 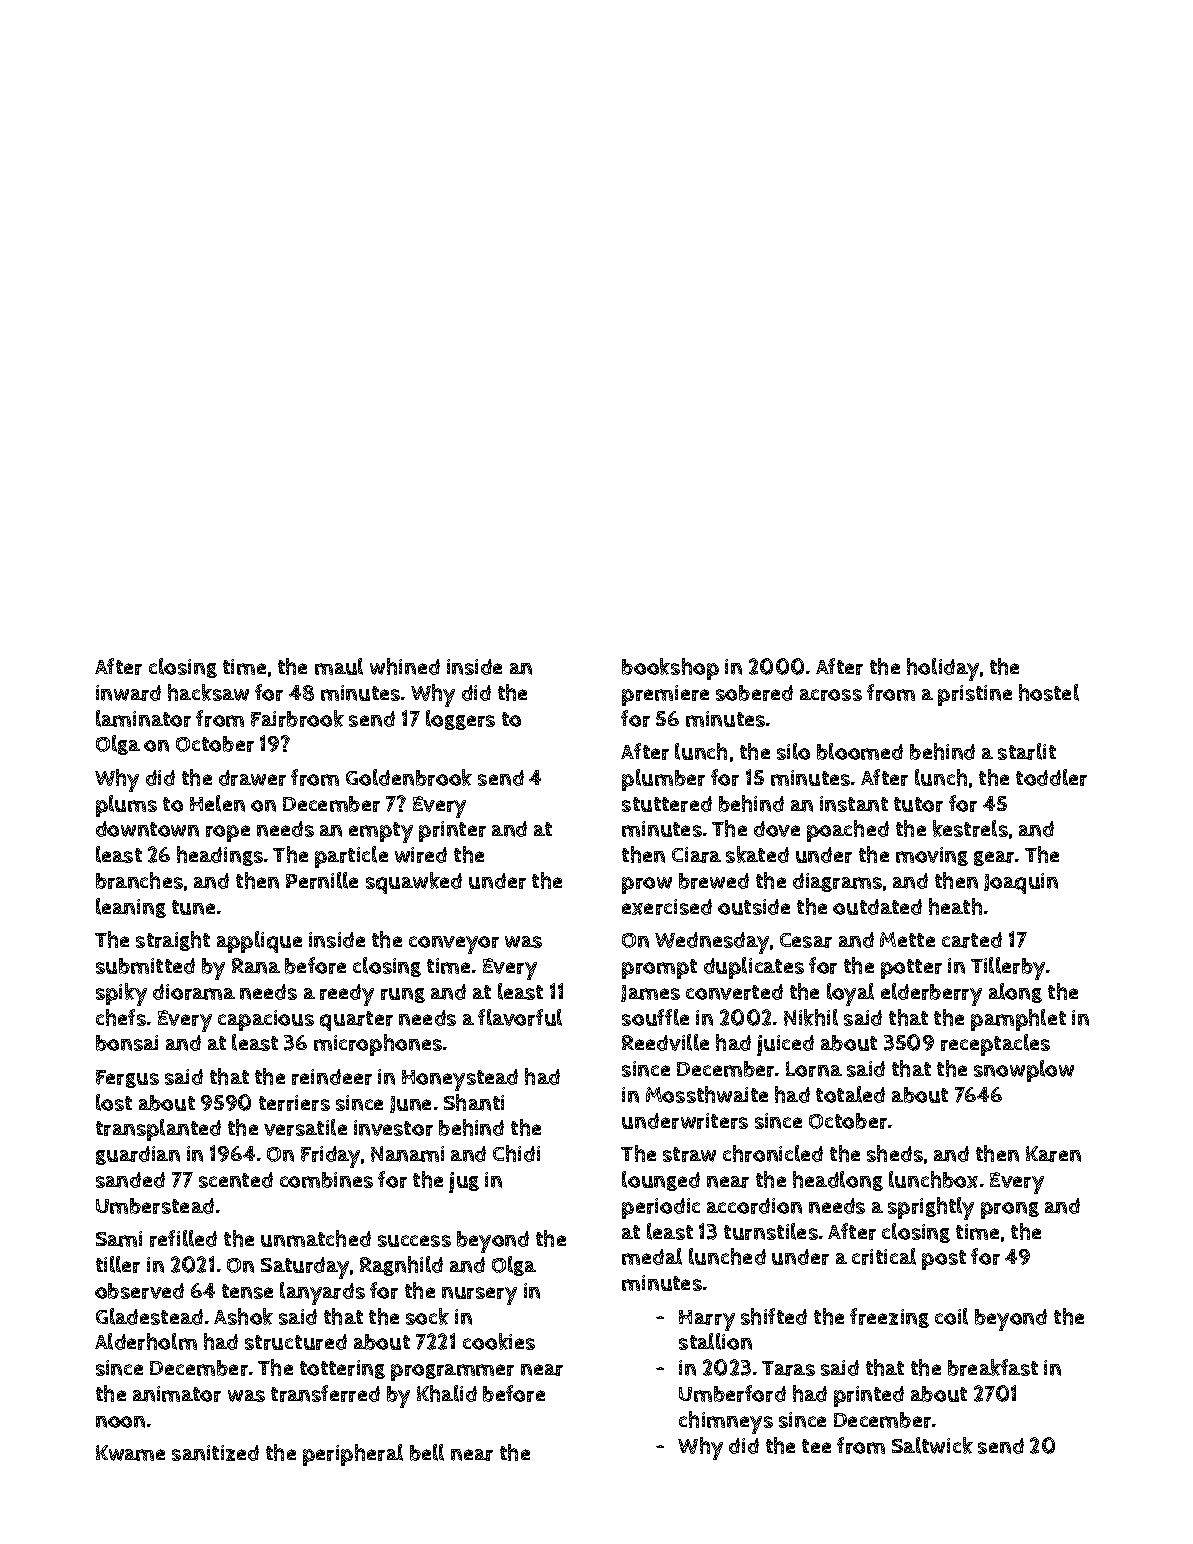 I want to click on scented, so click(x=236, y=1180).
